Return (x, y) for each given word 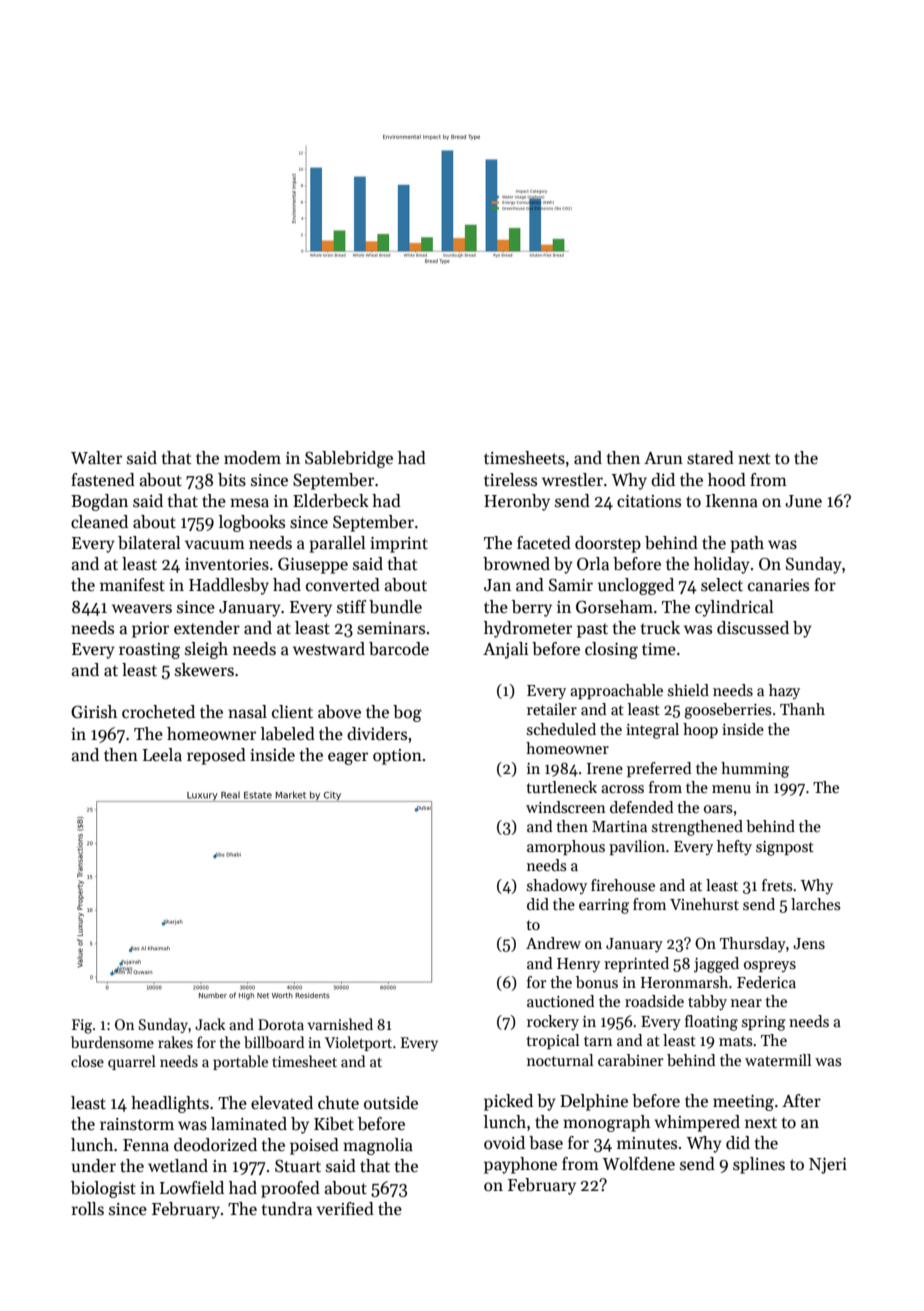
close (87, 1061)
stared (710, 458)
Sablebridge (349, 459)
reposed (216, 756)
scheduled (561, 729)
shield (688, 690)
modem (252, 458)
